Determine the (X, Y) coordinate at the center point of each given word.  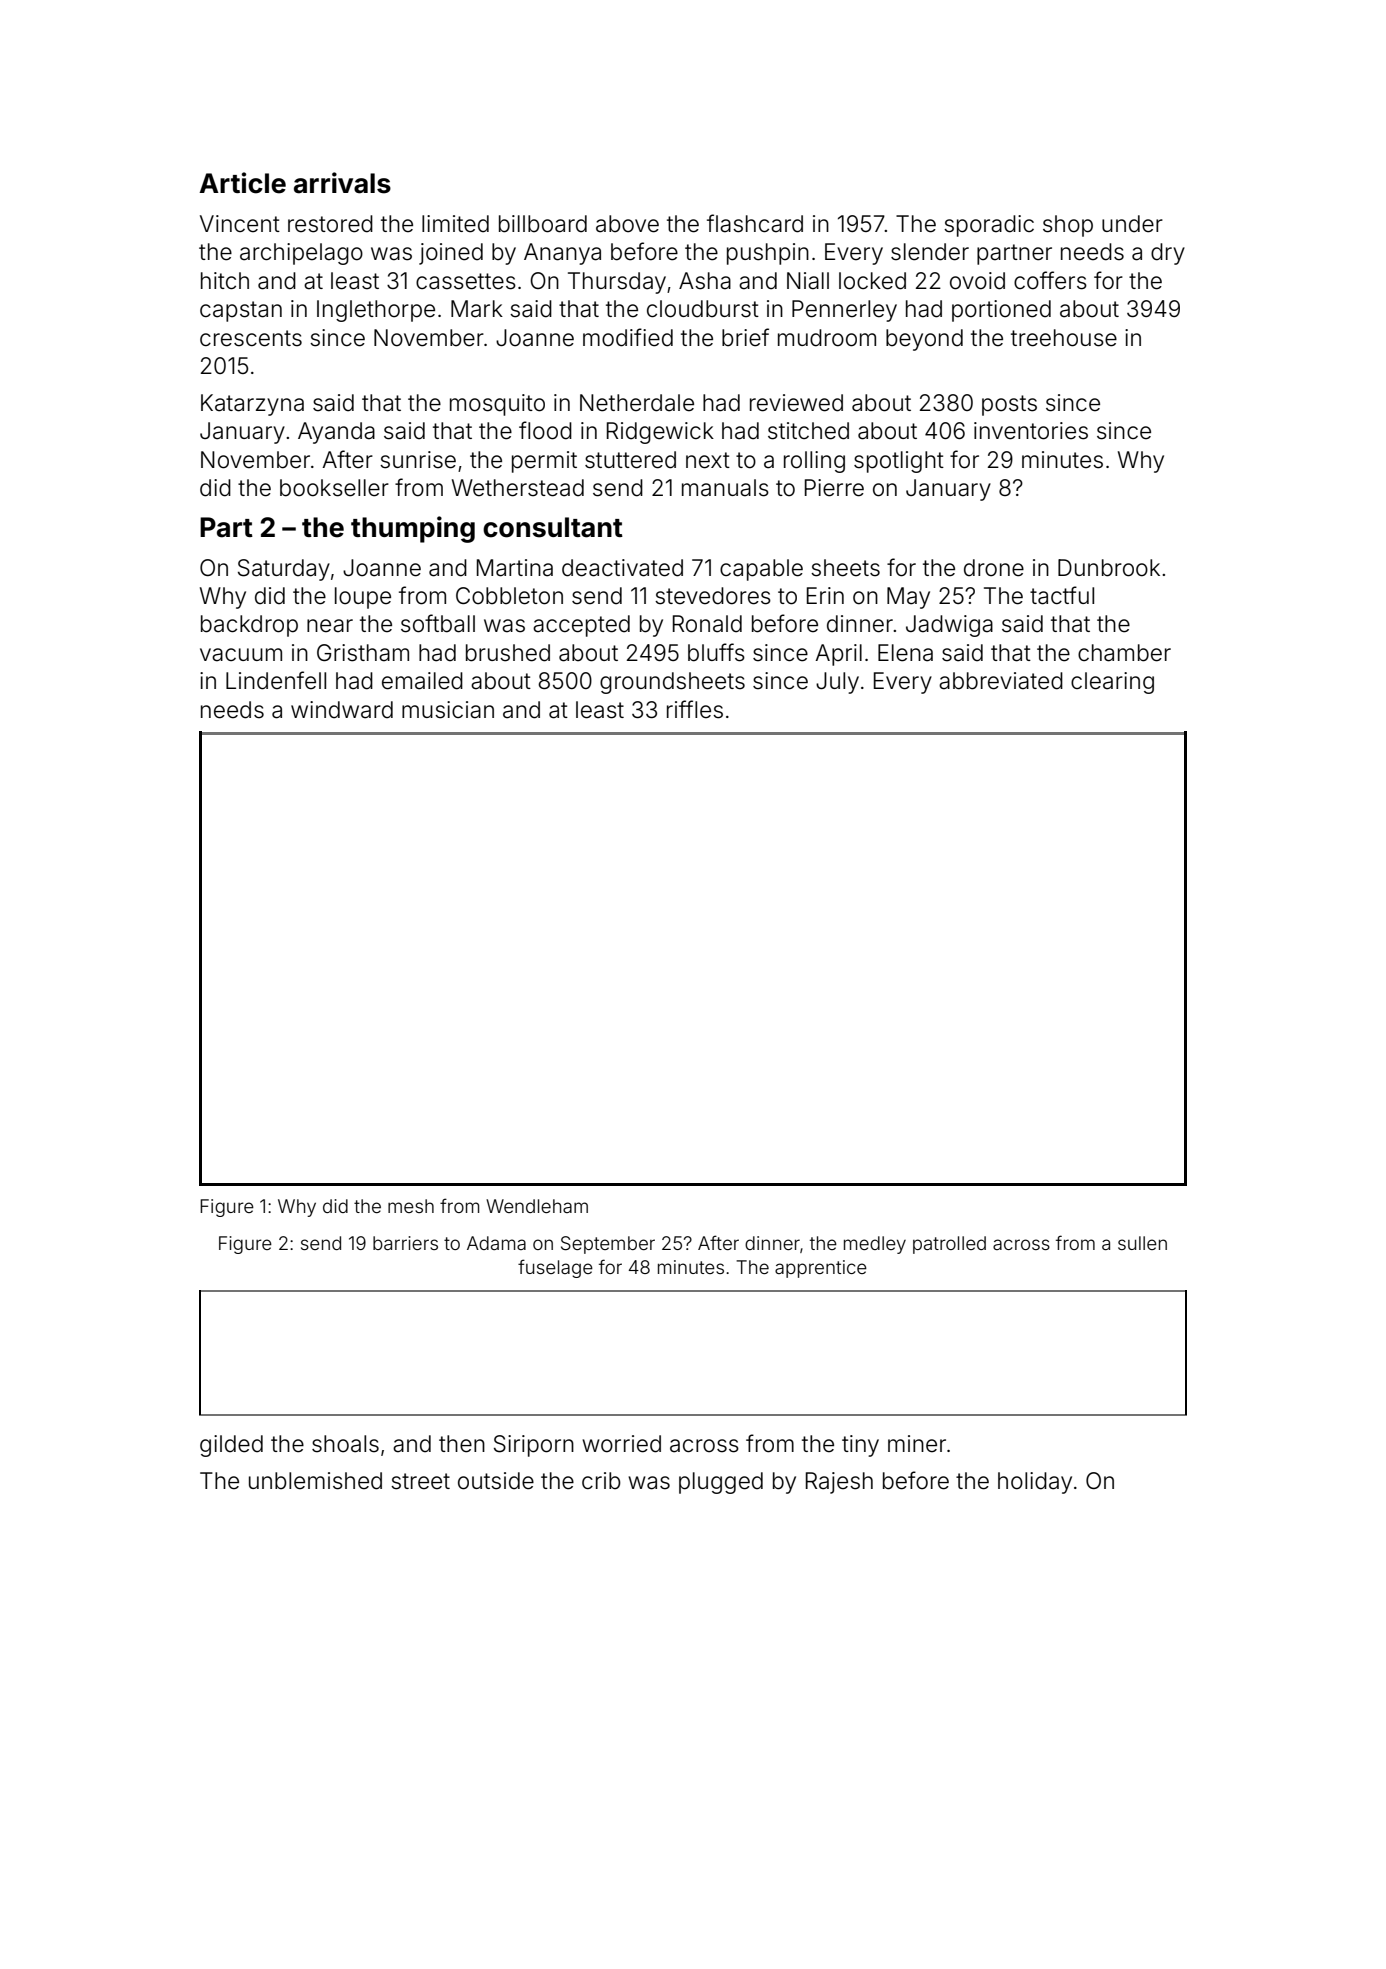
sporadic (989, 226)
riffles (695, 709)
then (462, 1444)
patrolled (949, 1245)
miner (917, 1444)
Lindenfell (276, 680)
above (627, 224)
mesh (411, 1206)
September (608, 1245)
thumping (413, 529)
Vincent (240, 224)
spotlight (899, 462)
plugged (721, 1483)
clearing (1112, 683)
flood (545, 430)
